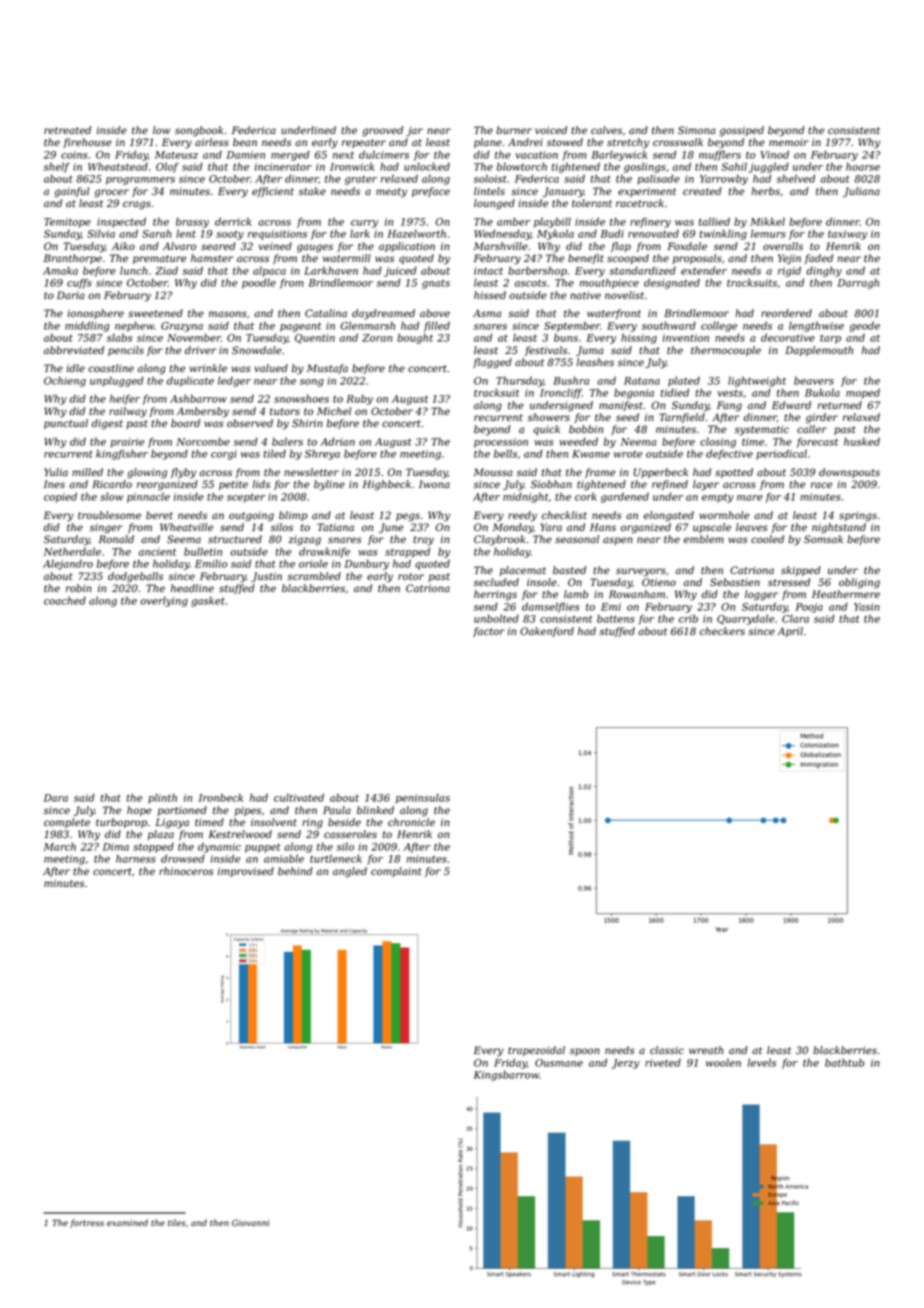 The image size is (924, 1308). What do you see at coordinates (423, 798) in the screenshot?
I see `peninsulas` at bounding box center [423, 798].
